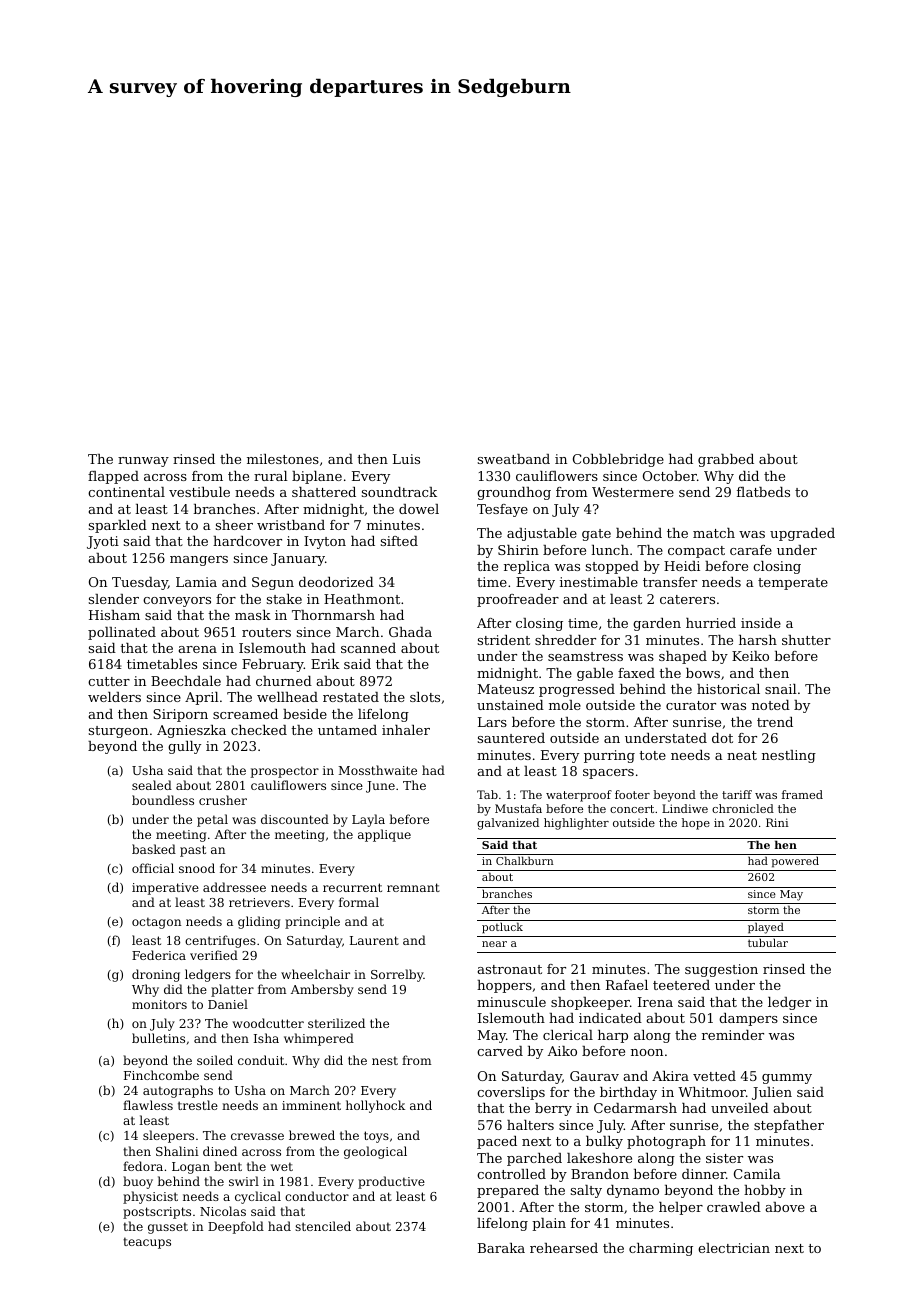  Describe the element at coordinates (324, 492) in the document. I see `shattered` at that location.
